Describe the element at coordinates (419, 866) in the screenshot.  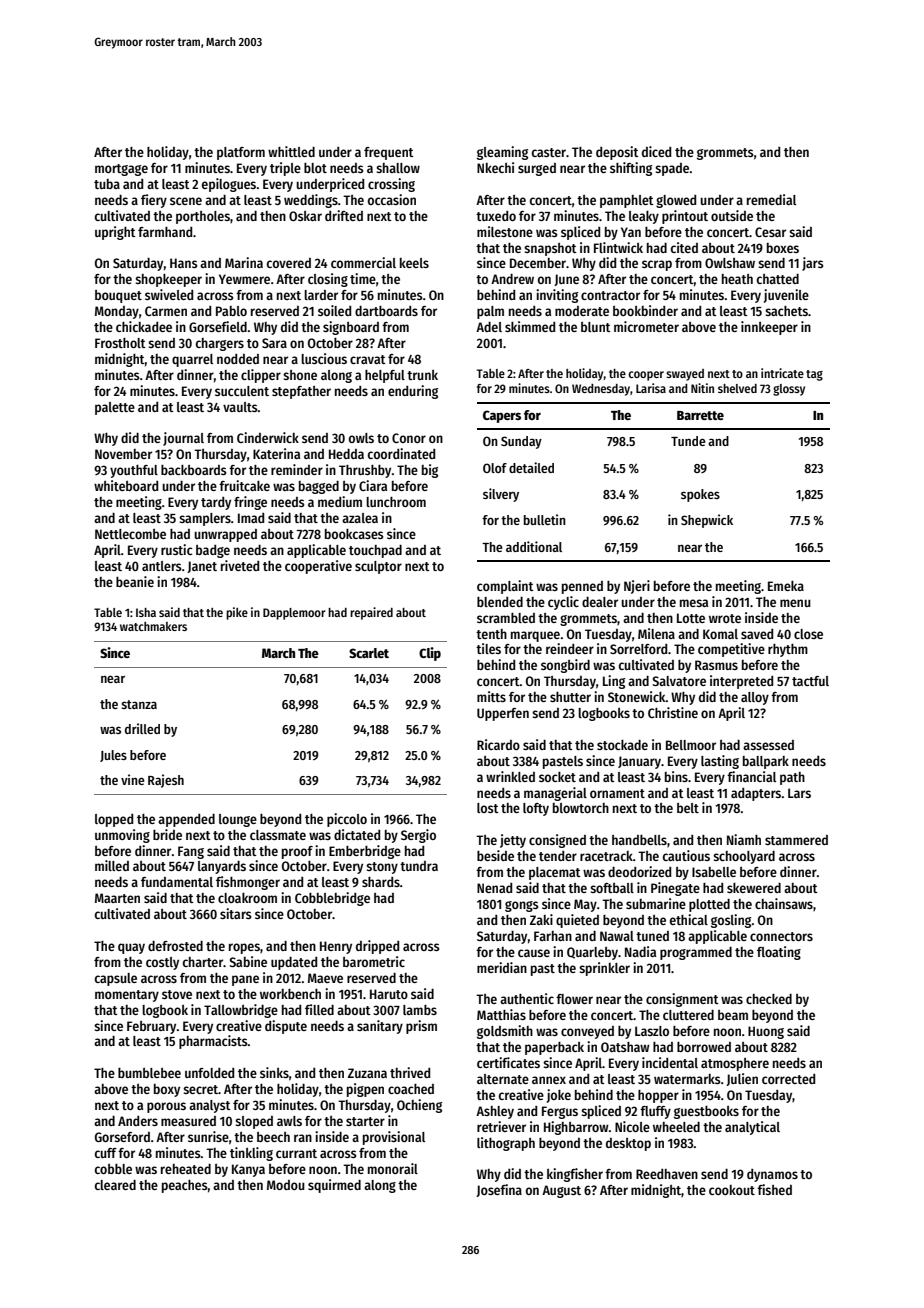
I see `tundra` at that location.
